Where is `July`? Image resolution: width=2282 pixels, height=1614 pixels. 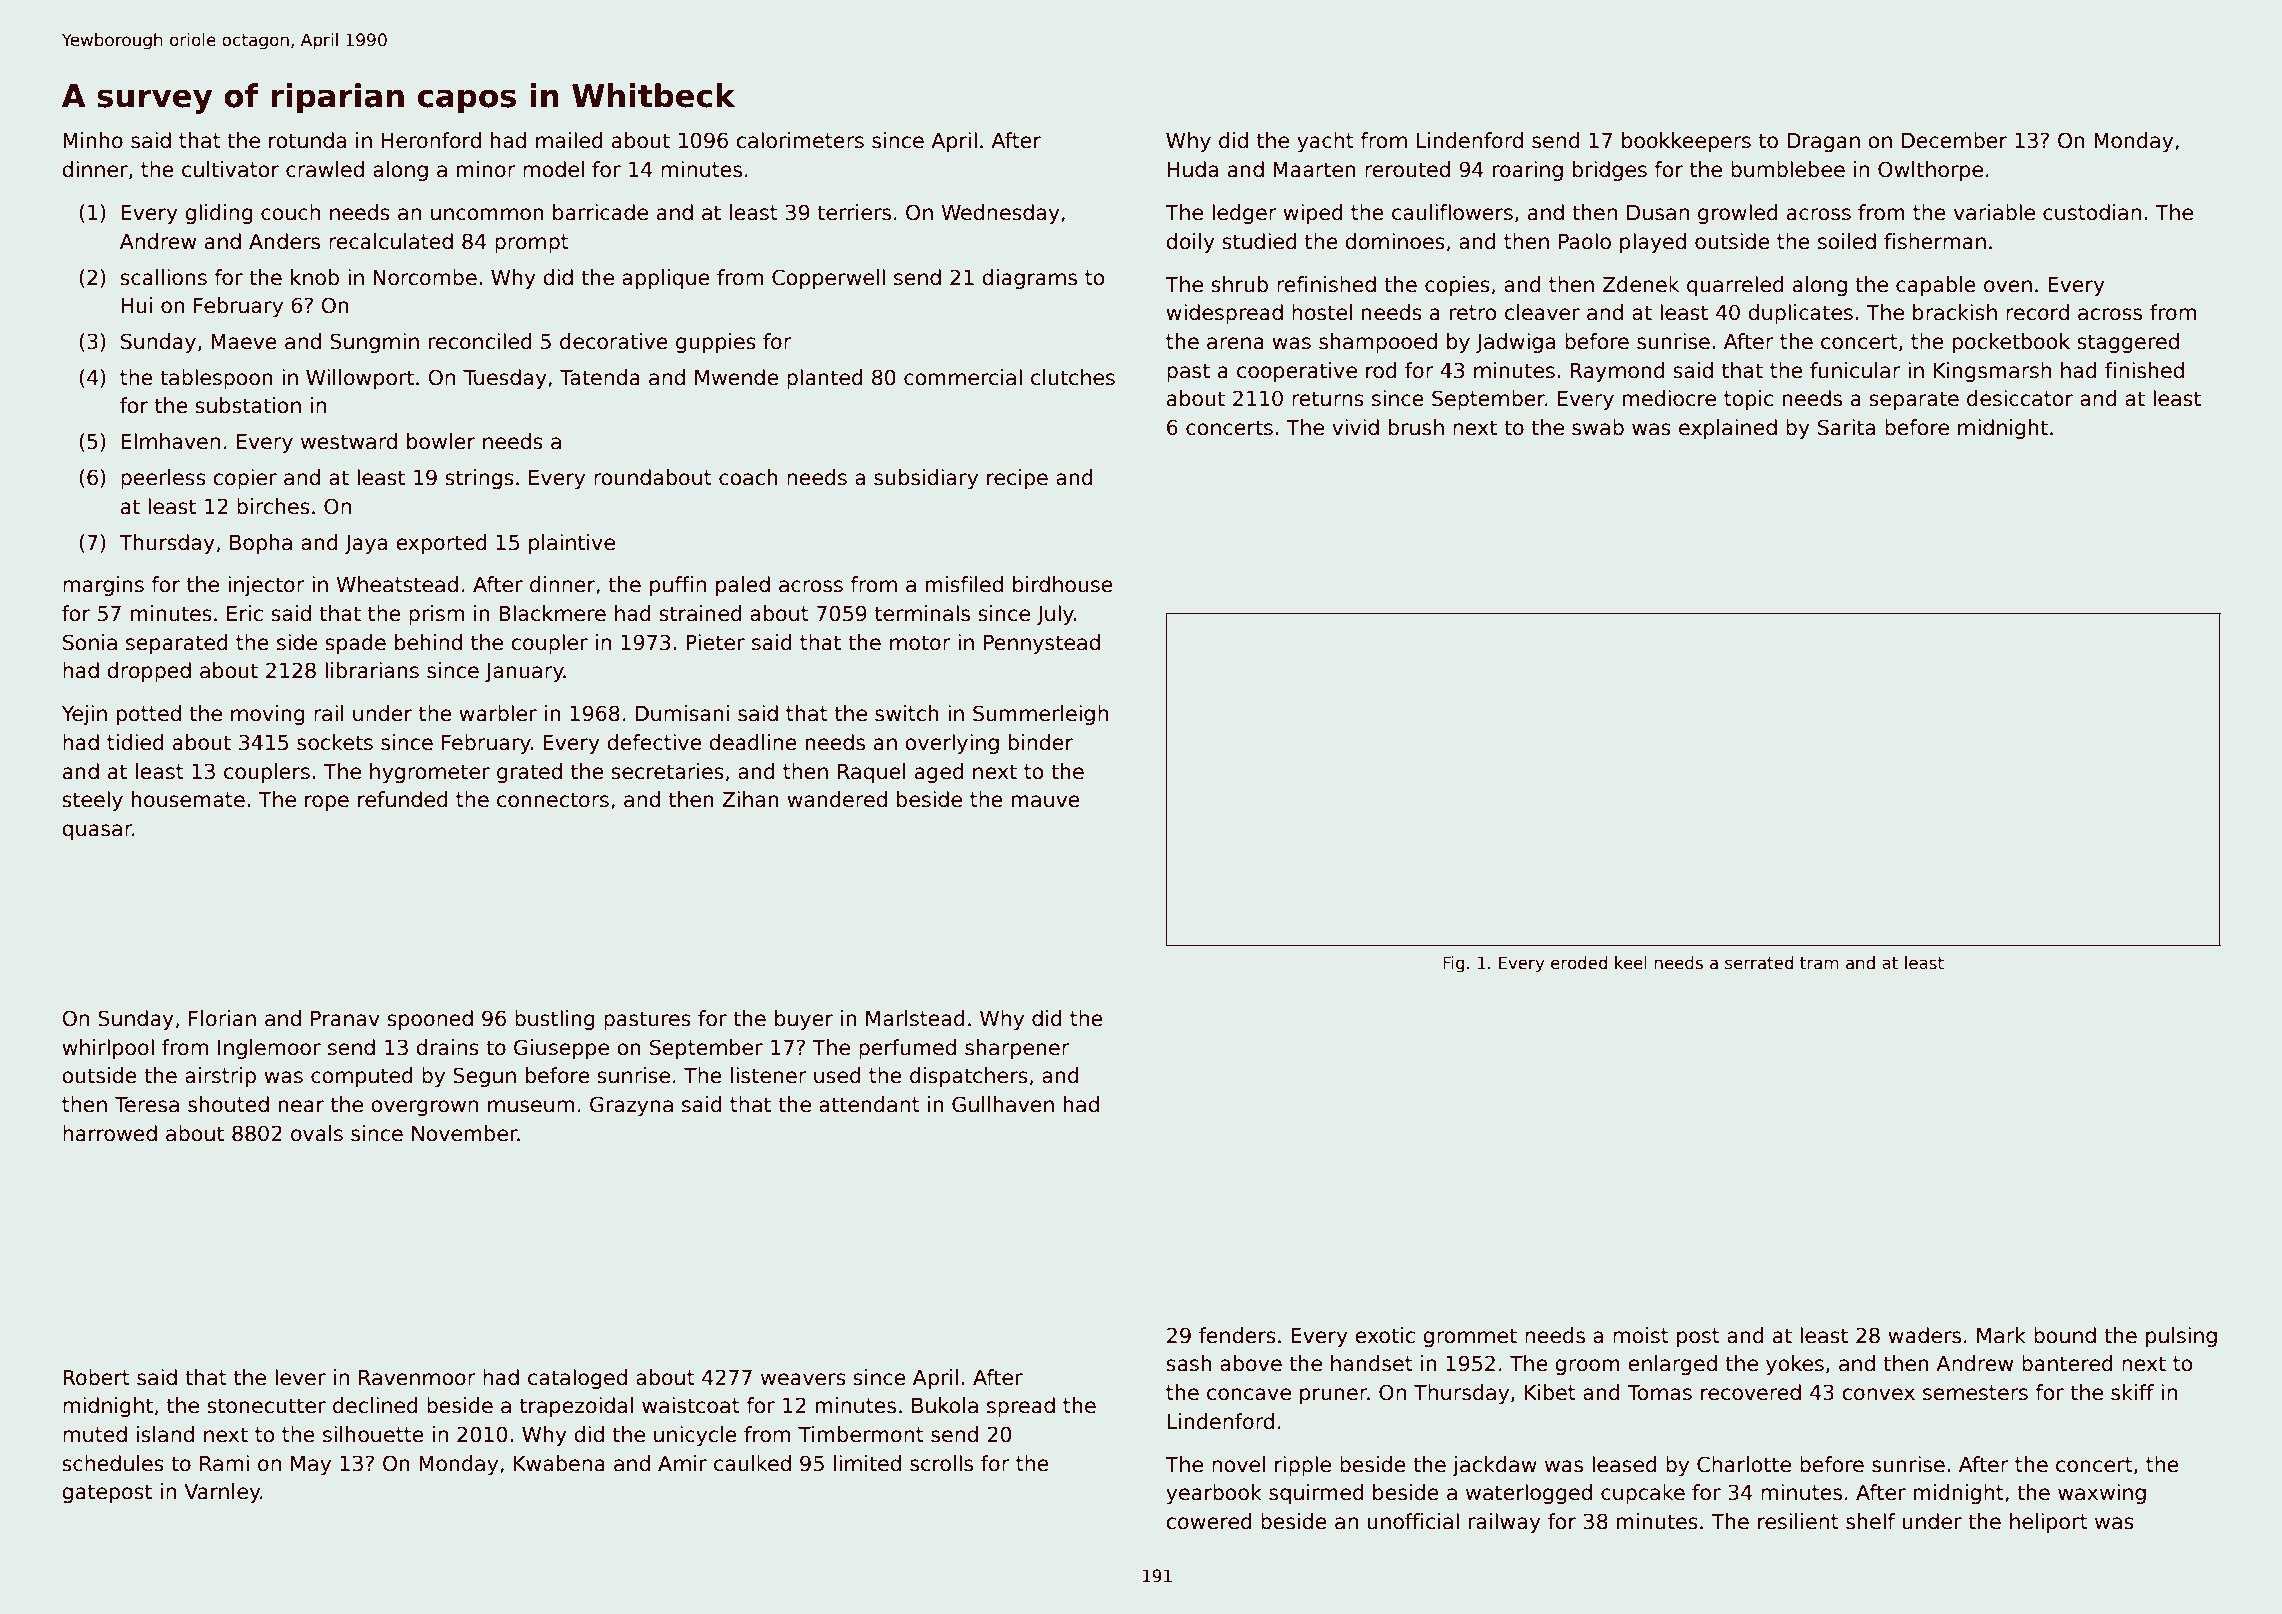 July is located at coordinates (1055, 615).
